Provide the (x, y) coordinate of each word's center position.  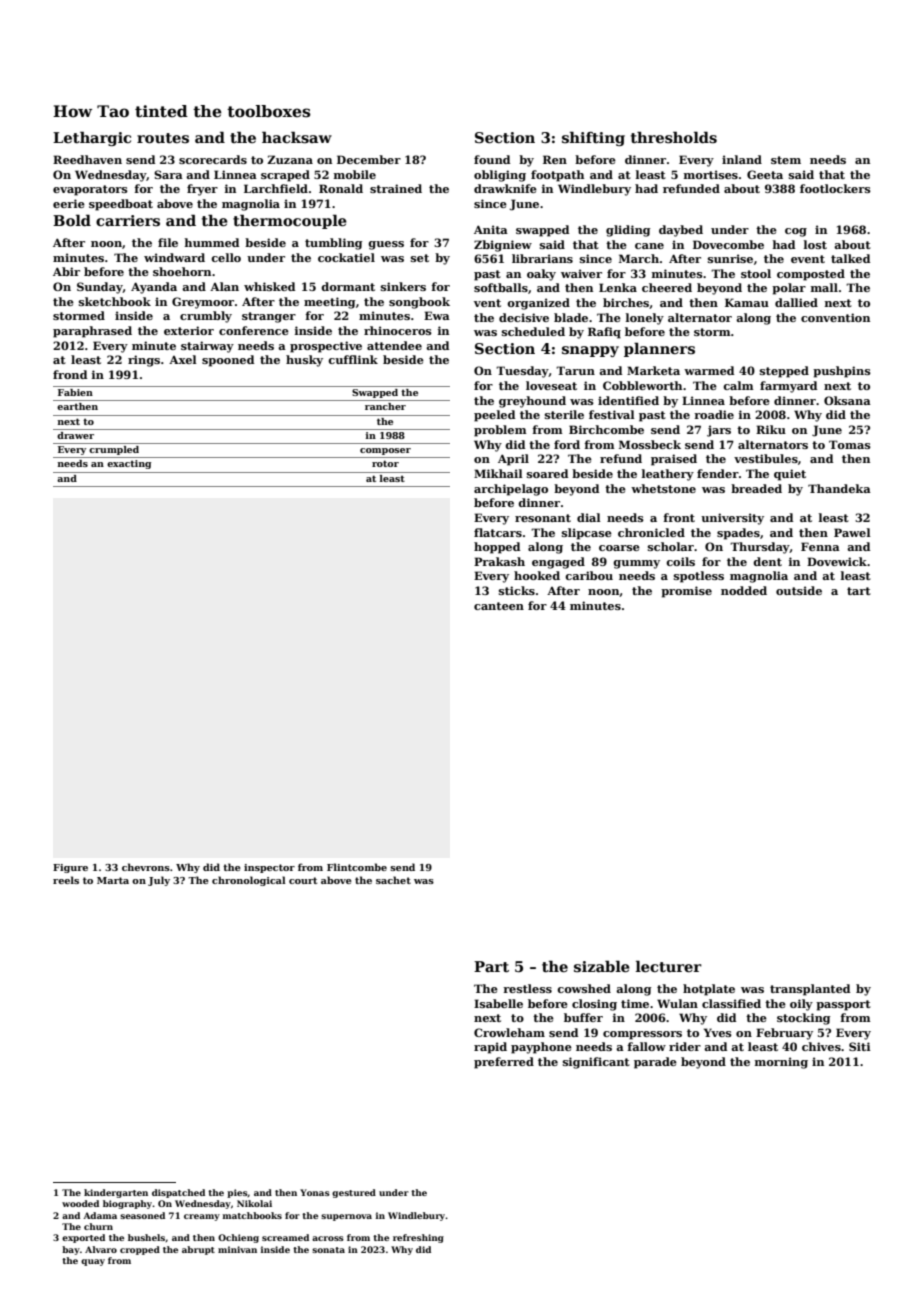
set (420, 258)
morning (781, 1063)
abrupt (198, 1250)
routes (163, 138)
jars (719, 431)
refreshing (418, 1238)
